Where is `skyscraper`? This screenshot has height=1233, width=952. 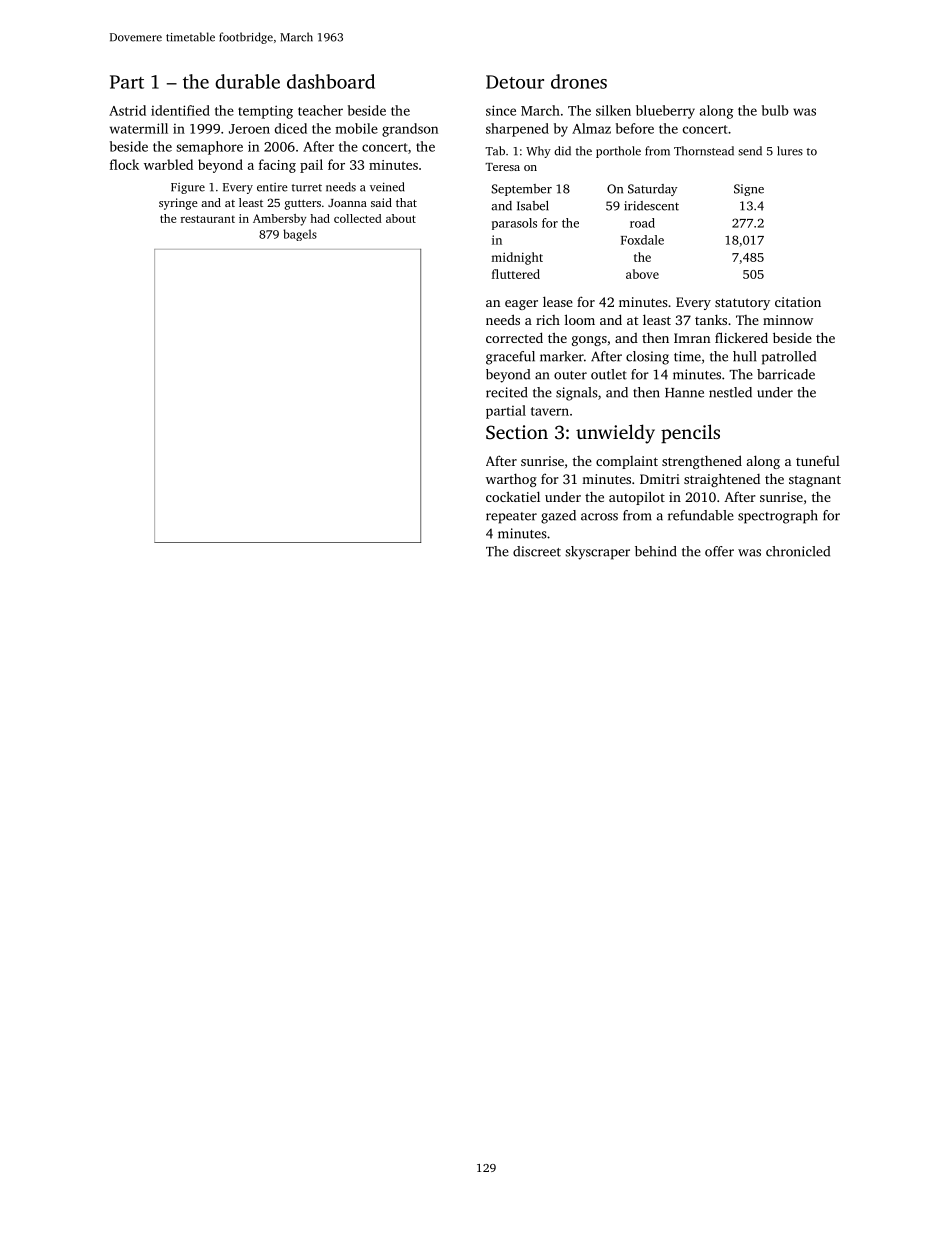
skyscraper is located at coordinates (597, 553).
